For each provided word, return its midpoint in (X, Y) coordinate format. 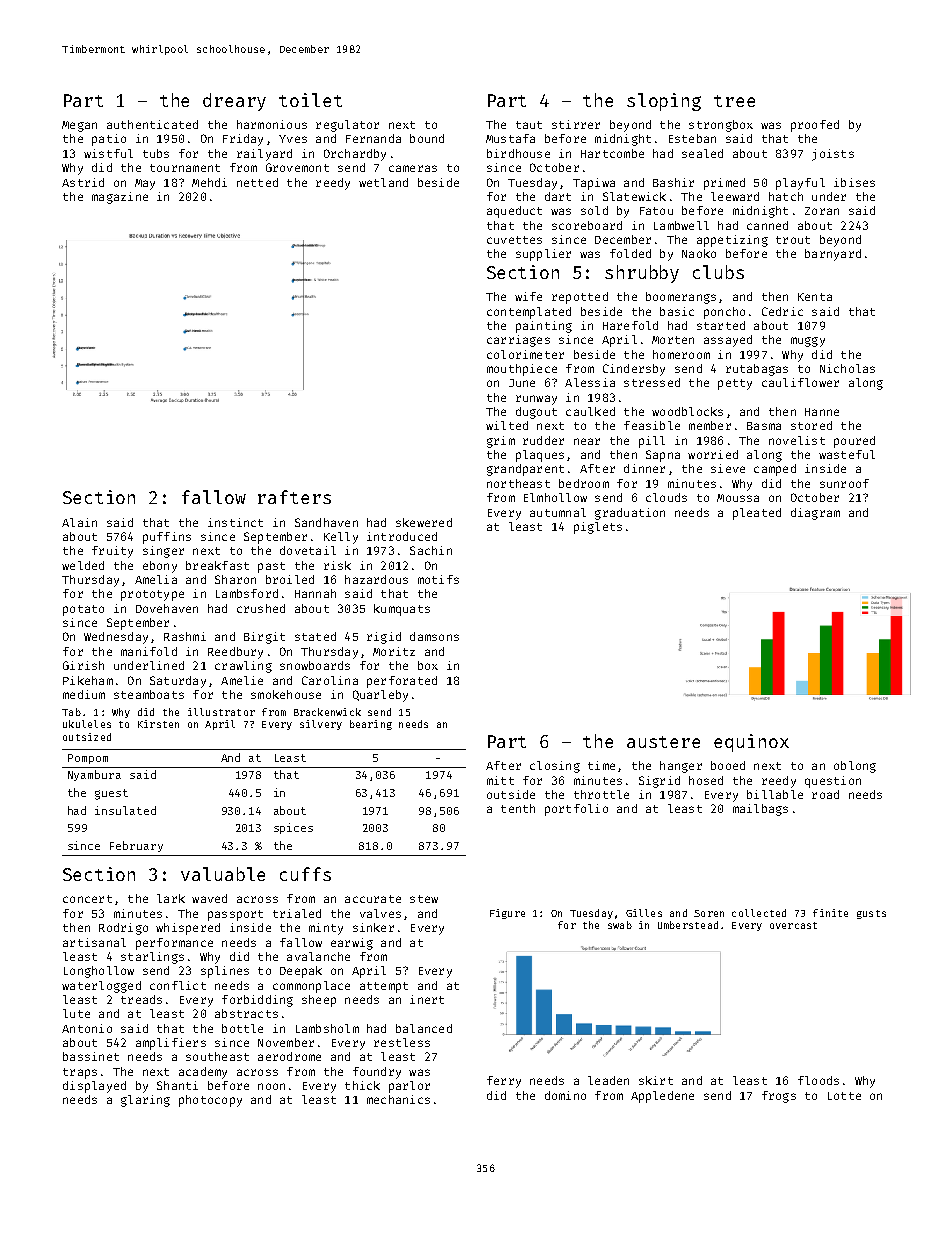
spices (293, 828)
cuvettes (514, 240)
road (825, 794)
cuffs (305, 874)
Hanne (822, 412)
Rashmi (185, 636)
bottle (242, 1028)
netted (257, 182)
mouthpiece (522, 370)
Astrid (83, 182)
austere (663, 742)
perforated (402, 682)
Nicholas (847, 368)
